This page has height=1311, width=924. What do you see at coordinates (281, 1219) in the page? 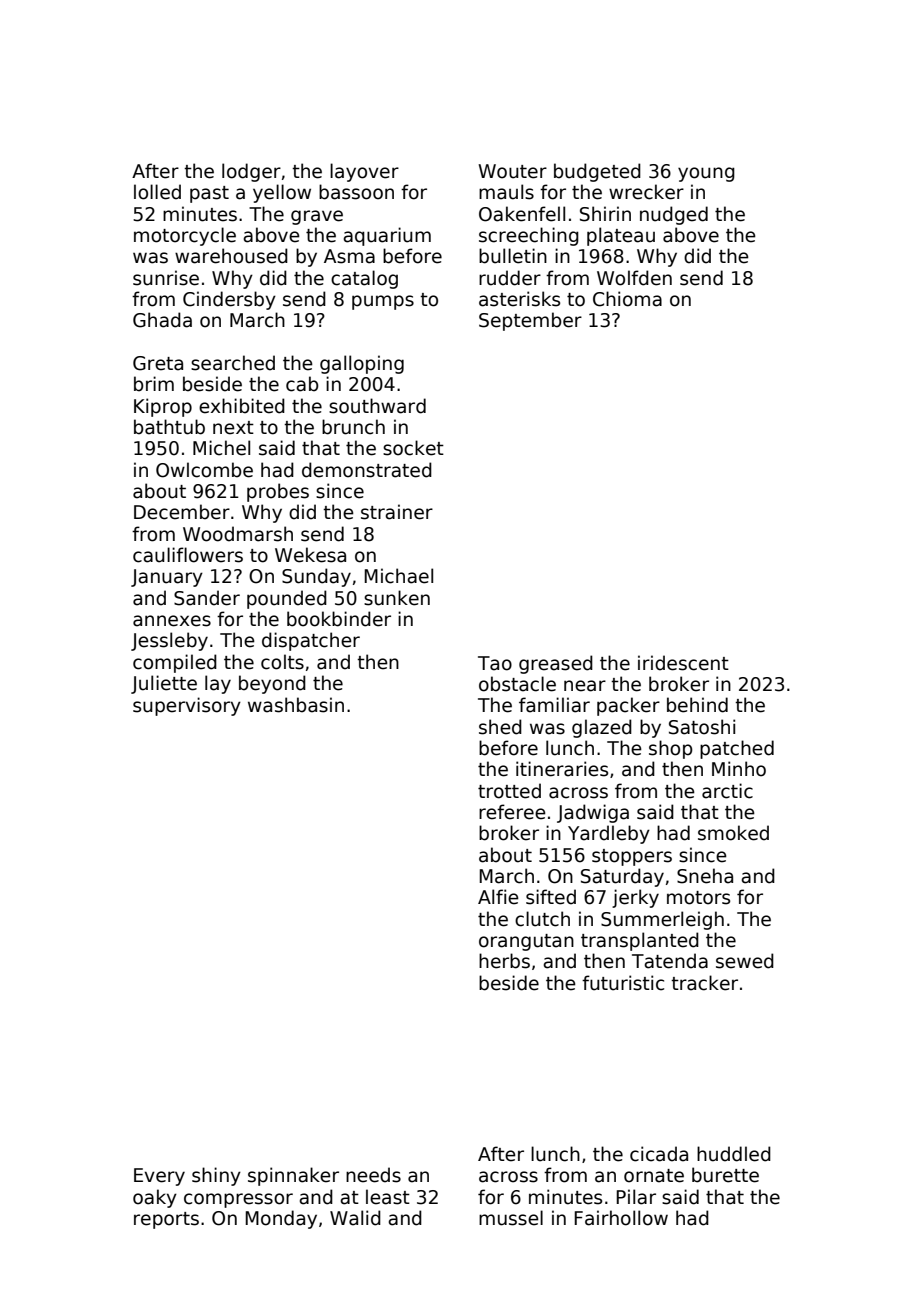
I see `Monday` at bounding box center [281, 1219].
